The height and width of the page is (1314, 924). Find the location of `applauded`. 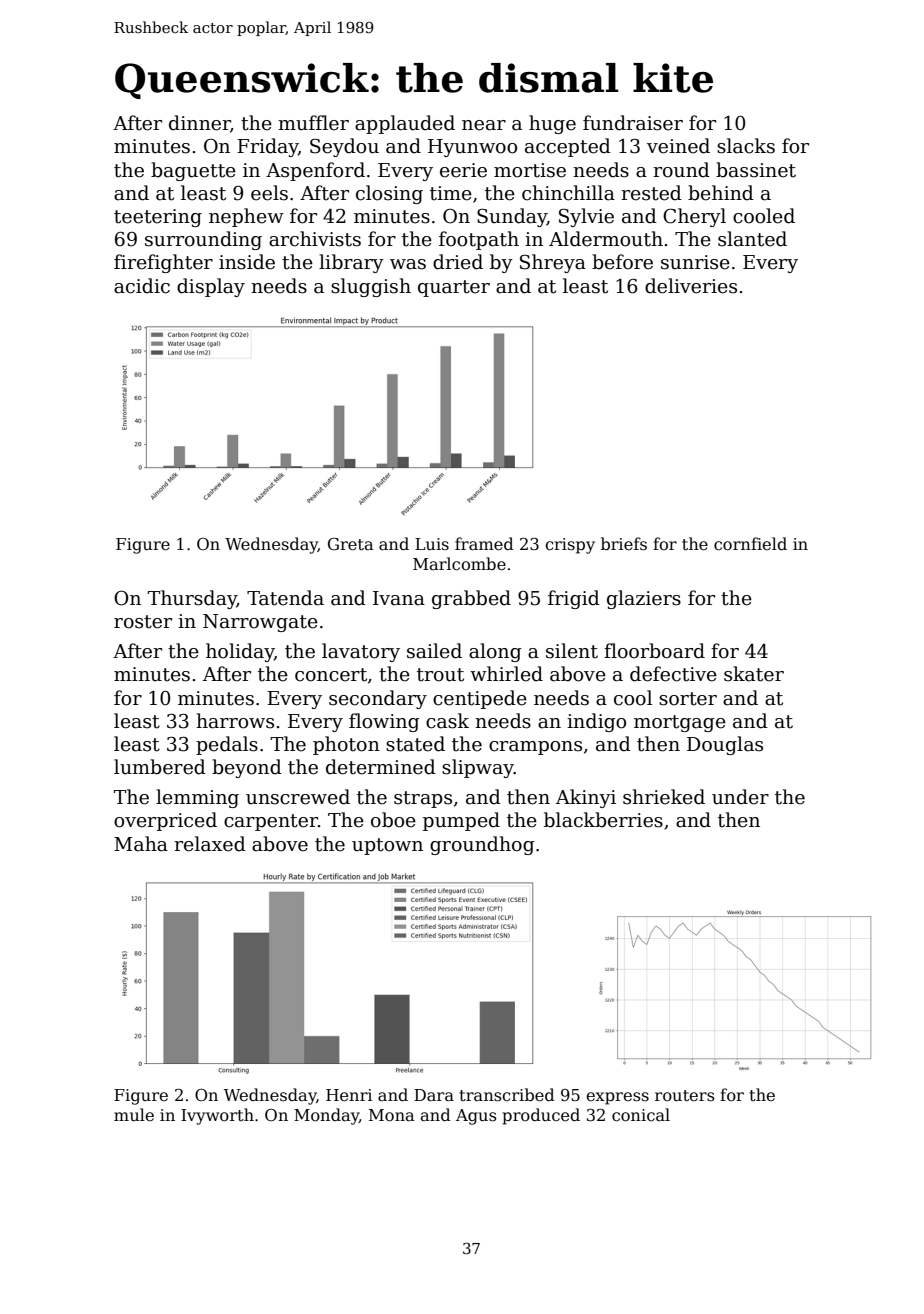

applauded is located at coordinates (405, 124).
